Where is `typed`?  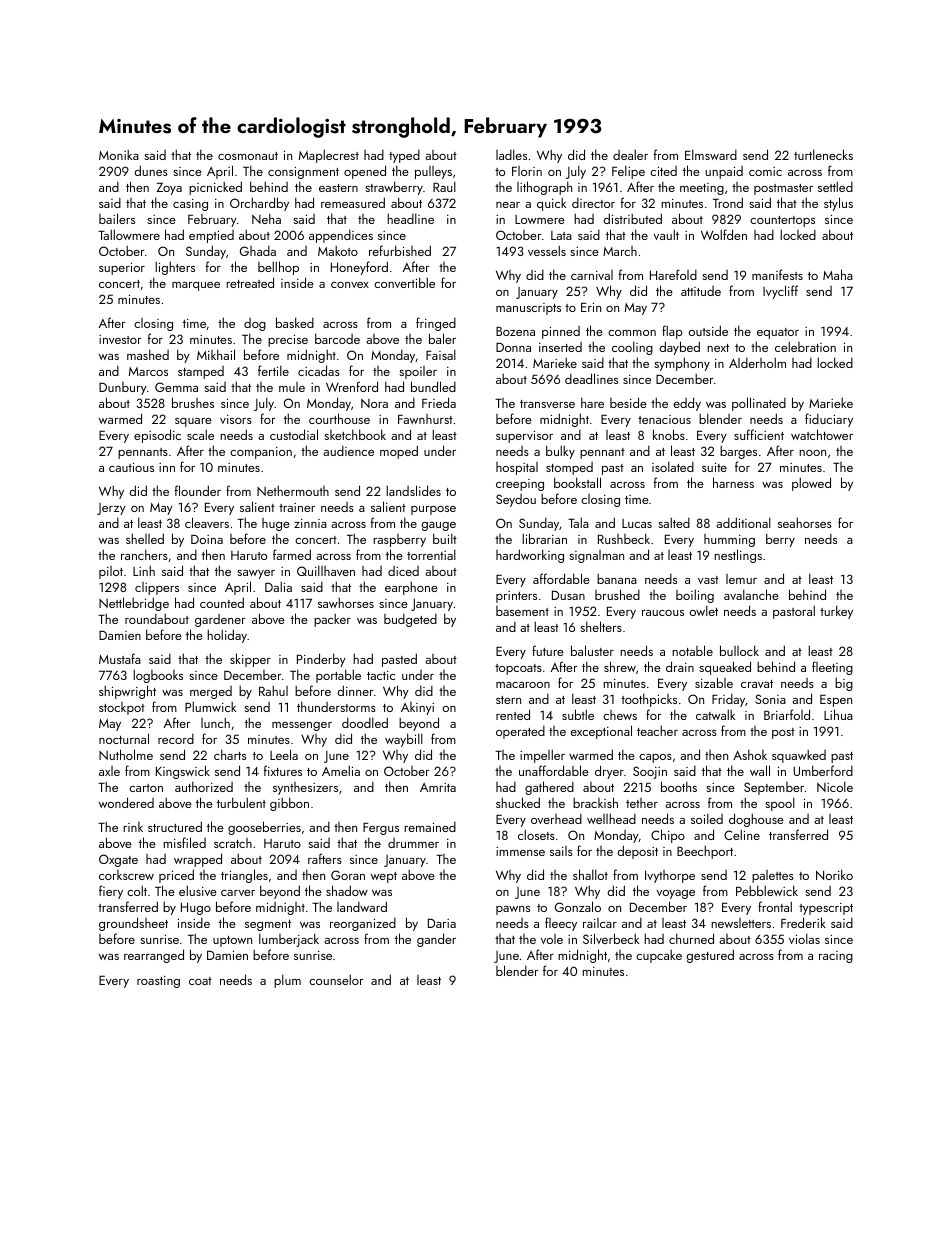
typed is located at coordinates (404, 156).
